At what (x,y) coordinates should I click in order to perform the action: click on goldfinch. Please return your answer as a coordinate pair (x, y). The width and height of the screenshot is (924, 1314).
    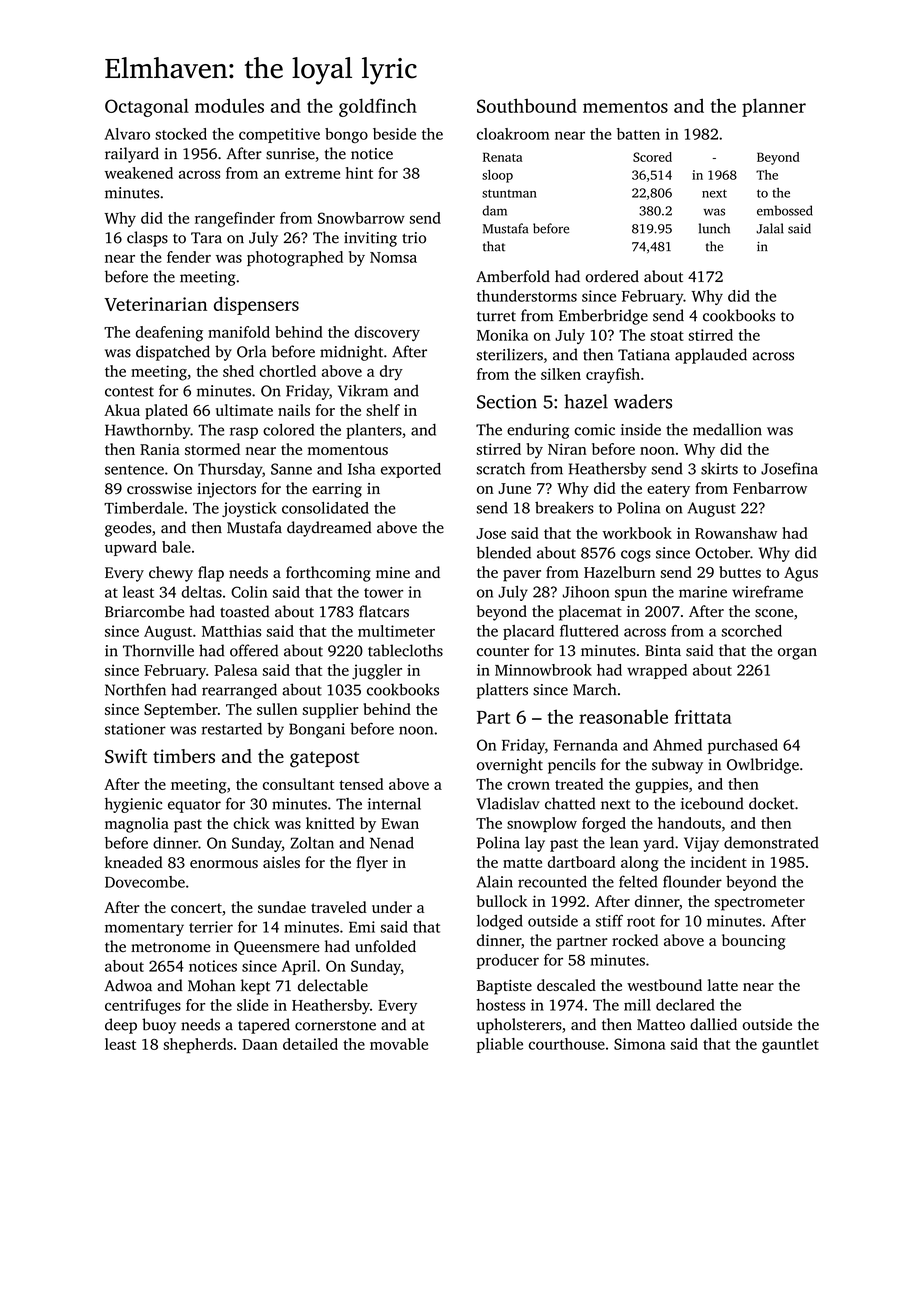
    Looking at the image, I should click on (378, 107).
